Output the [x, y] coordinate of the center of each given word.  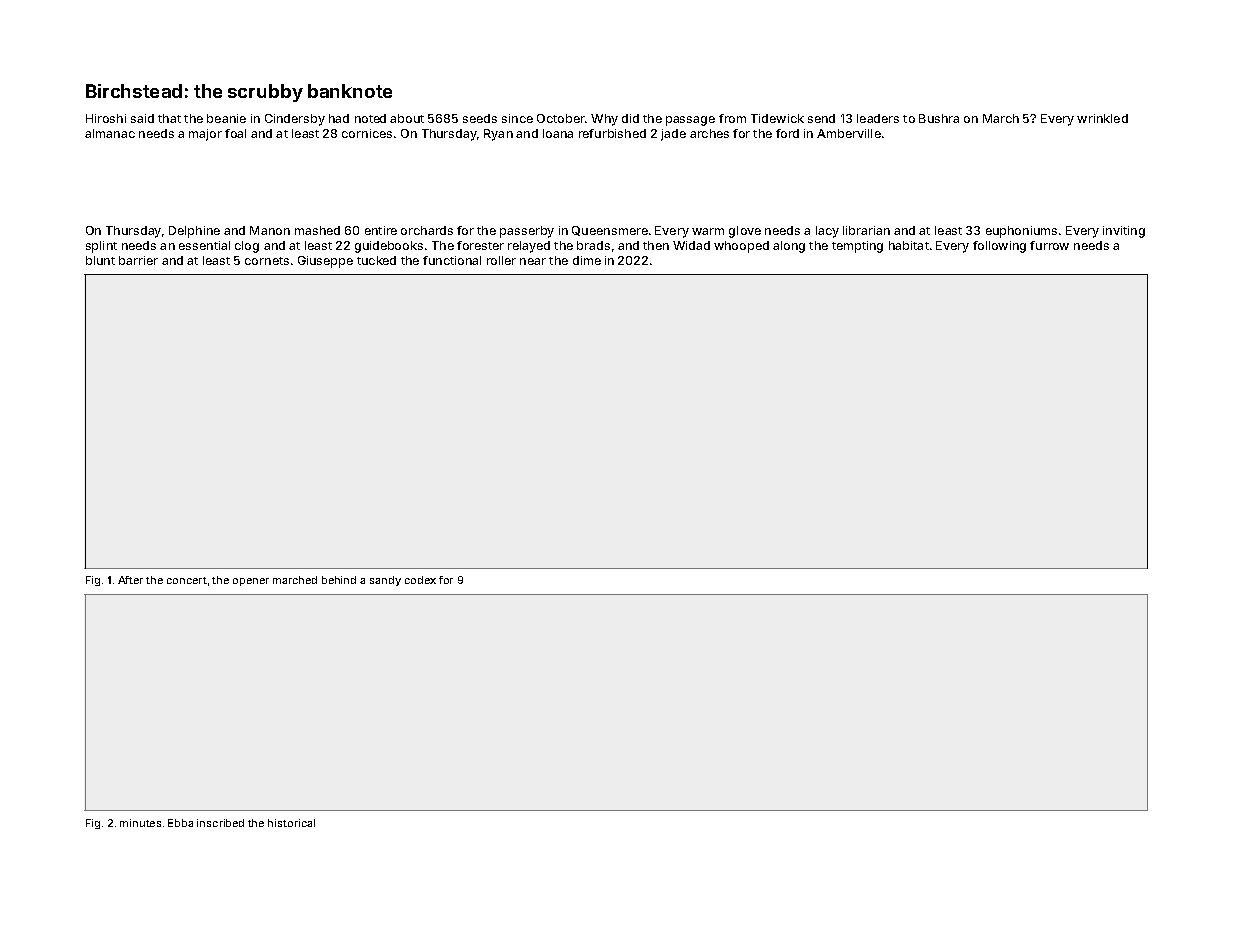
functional [452, 260]
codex [420, 580]
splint [101, 247]
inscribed [220, 823]
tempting [857, 247]
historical [291, 823]
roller [501, 260]
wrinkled [1102, 118]
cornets [267, 261]
